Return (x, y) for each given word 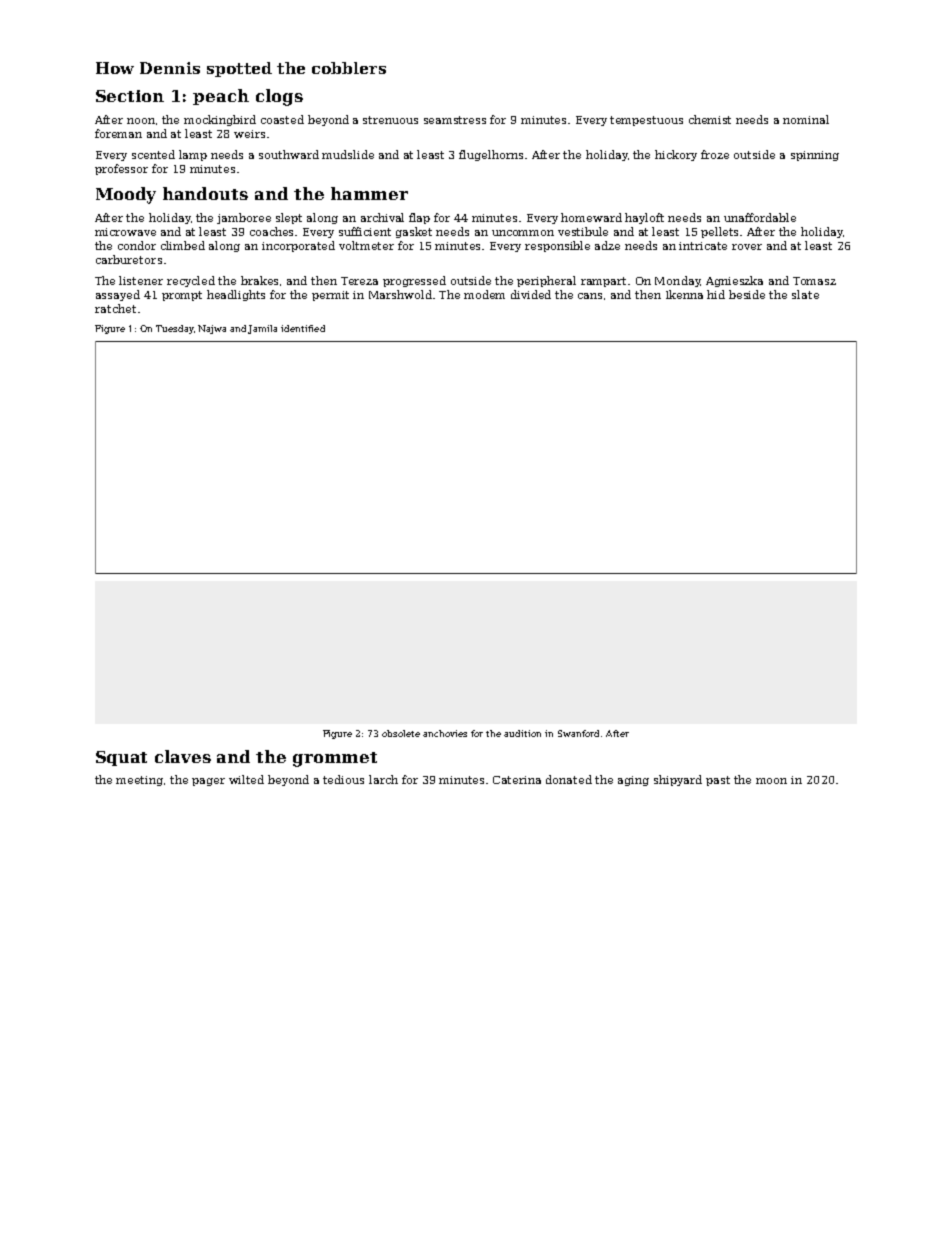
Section (130, 96)
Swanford (578, 733)
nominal (806, 119)
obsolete (401, 733)
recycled (191, 281)
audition (522, 733)
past (718, 781)
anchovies (445, 733)
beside (747, 294)
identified (303, 328)
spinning (815, 156)
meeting (139, 781)
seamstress (455, 120)
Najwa (212, 329)
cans (590, 296)
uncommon (523, 233)
